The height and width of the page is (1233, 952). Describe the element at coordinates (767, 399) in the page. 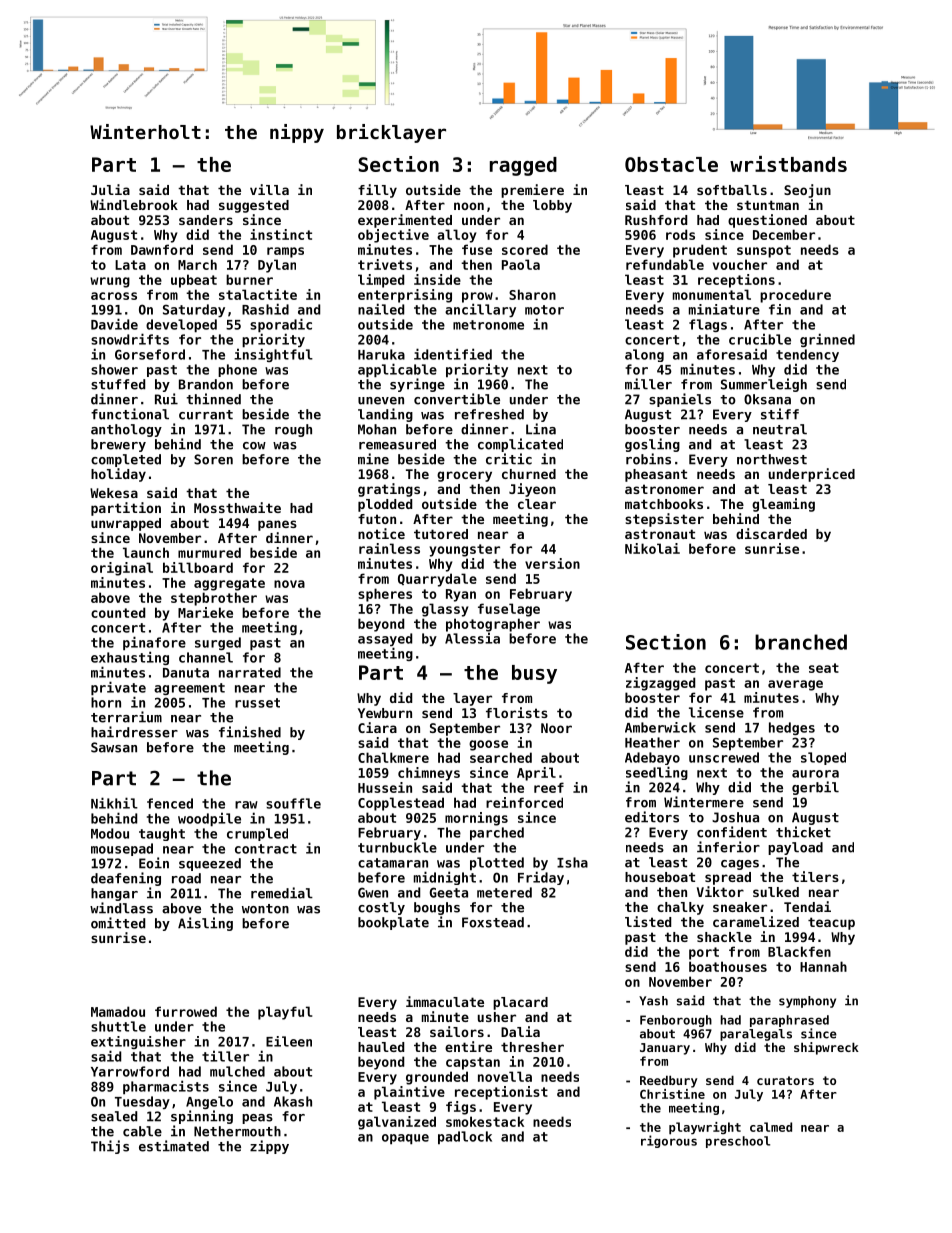

I see `Oksana` at that location.
